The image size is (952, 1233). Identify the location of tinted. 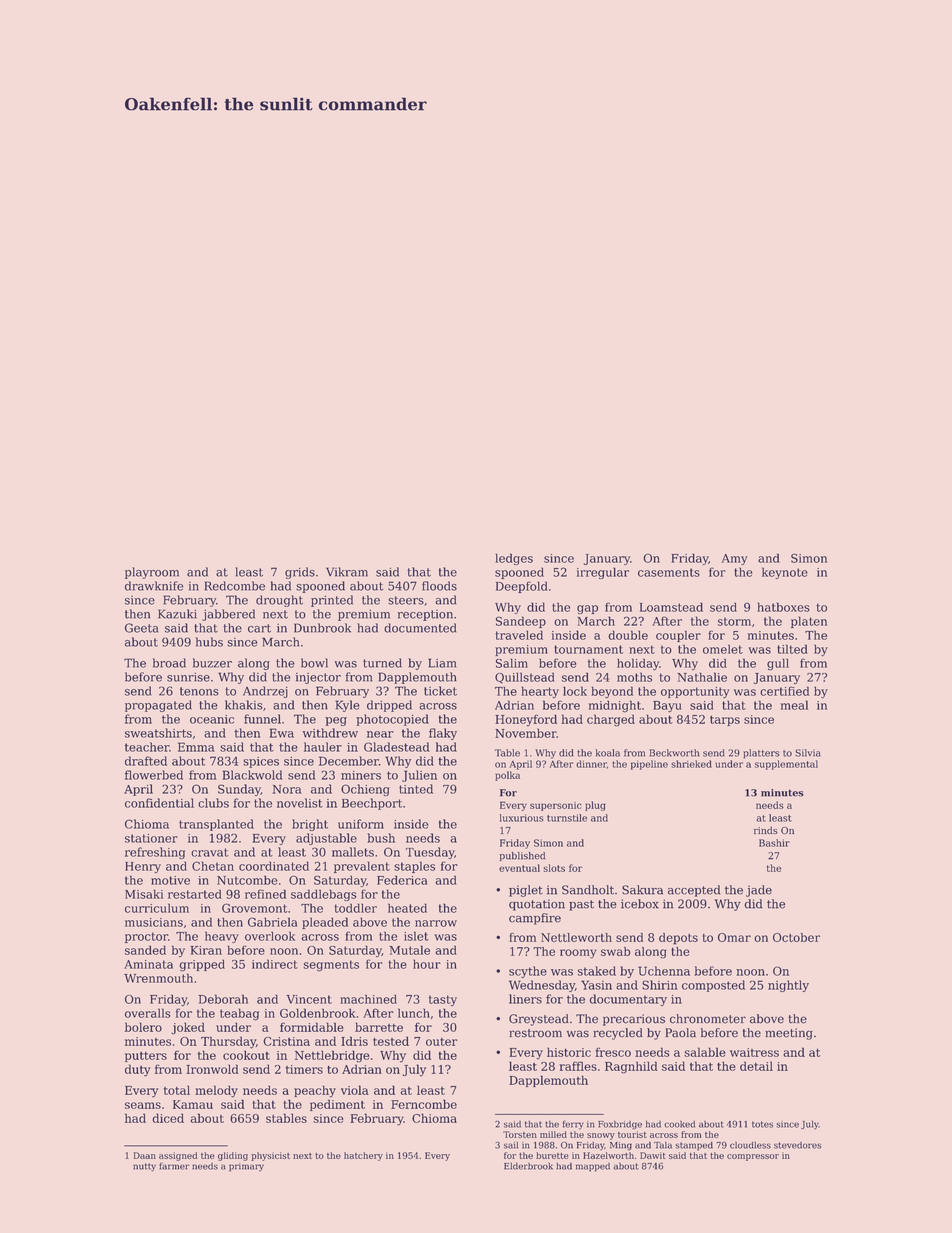
(416, 789).
